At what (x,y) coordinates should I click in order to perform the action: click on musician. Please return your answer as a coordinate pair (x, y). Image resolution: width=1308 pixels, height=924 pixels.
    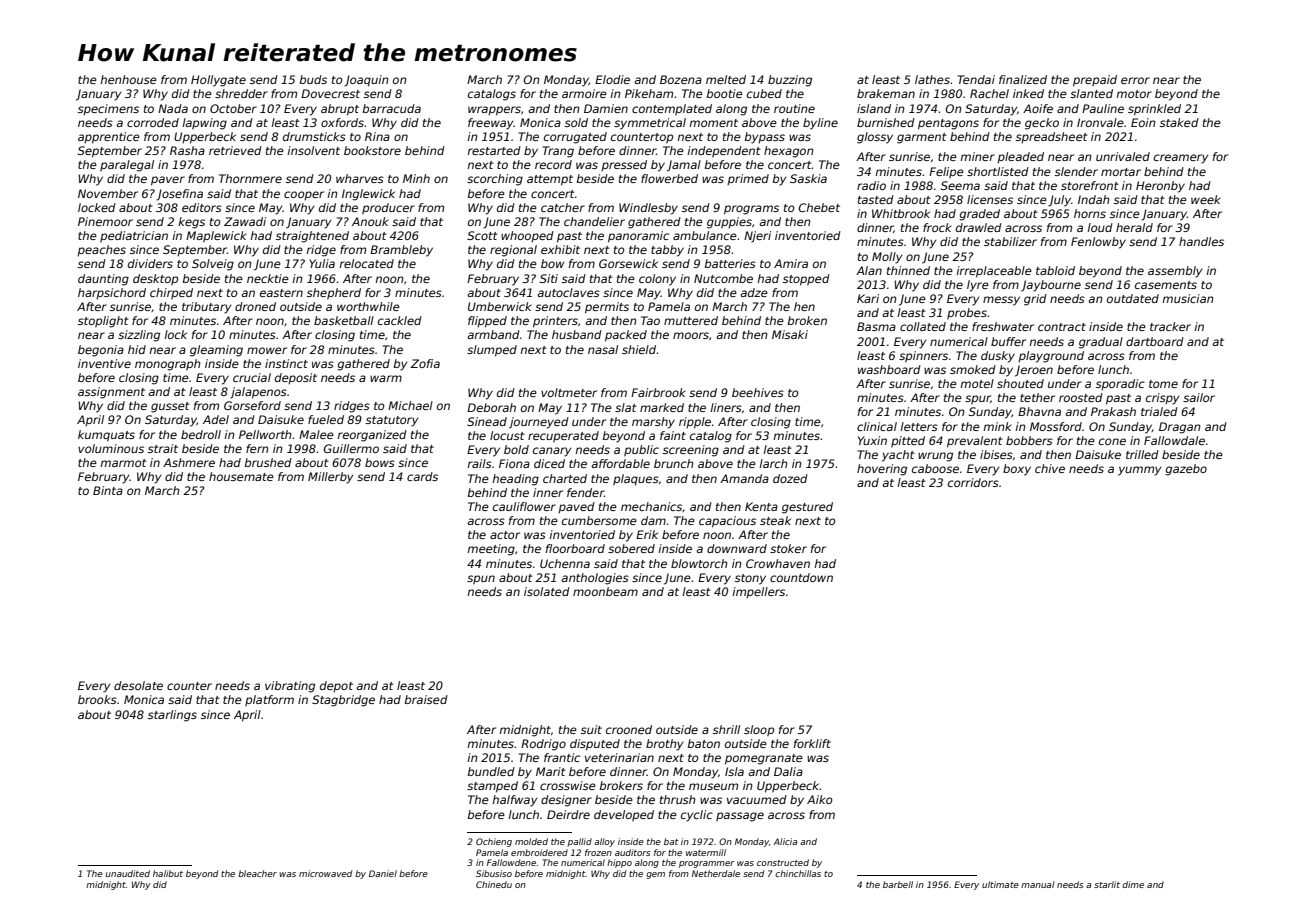
    Looking at the image, I should click on (1188, 298).
